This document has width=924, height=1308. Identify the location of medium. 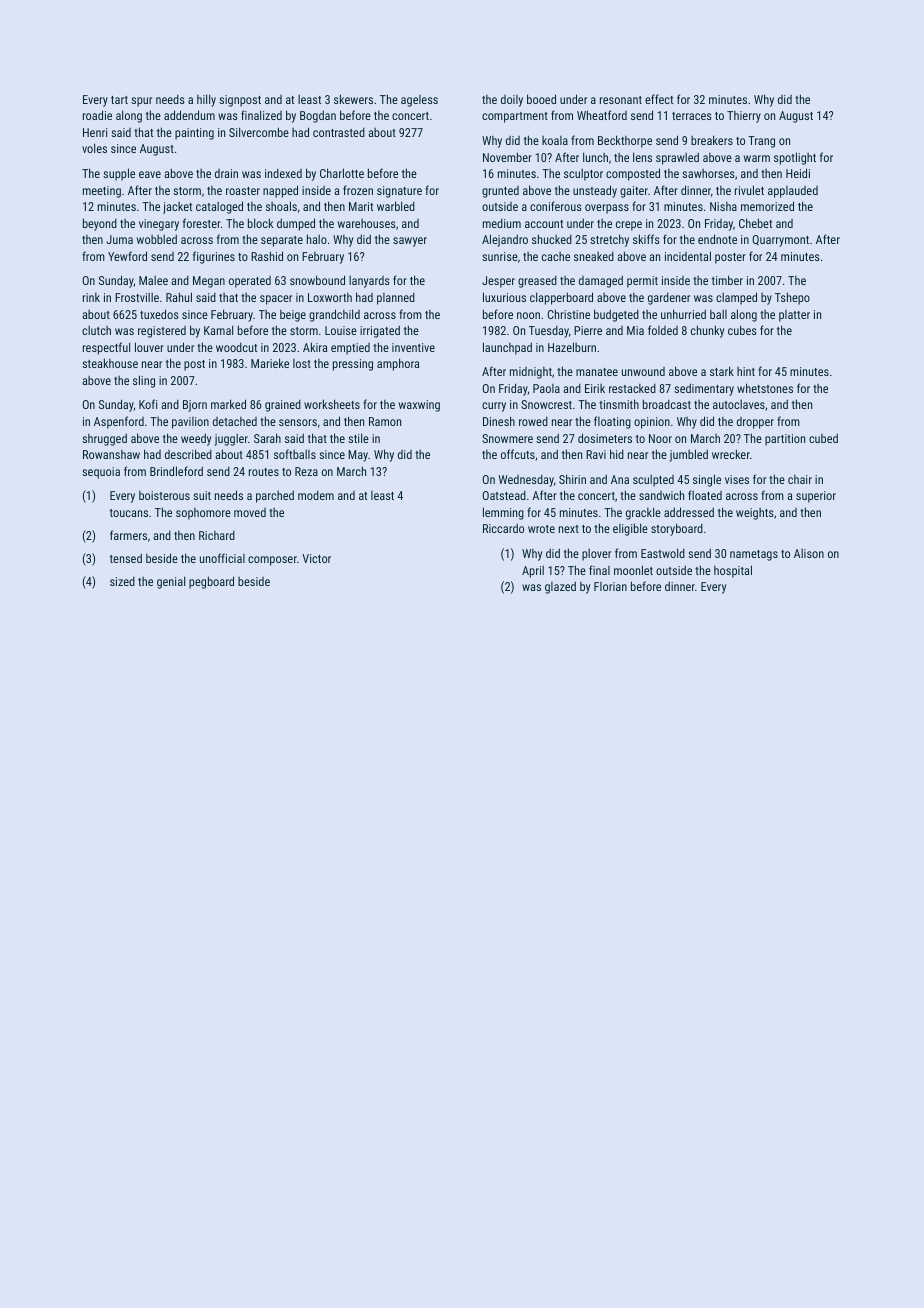
(502, 223).
